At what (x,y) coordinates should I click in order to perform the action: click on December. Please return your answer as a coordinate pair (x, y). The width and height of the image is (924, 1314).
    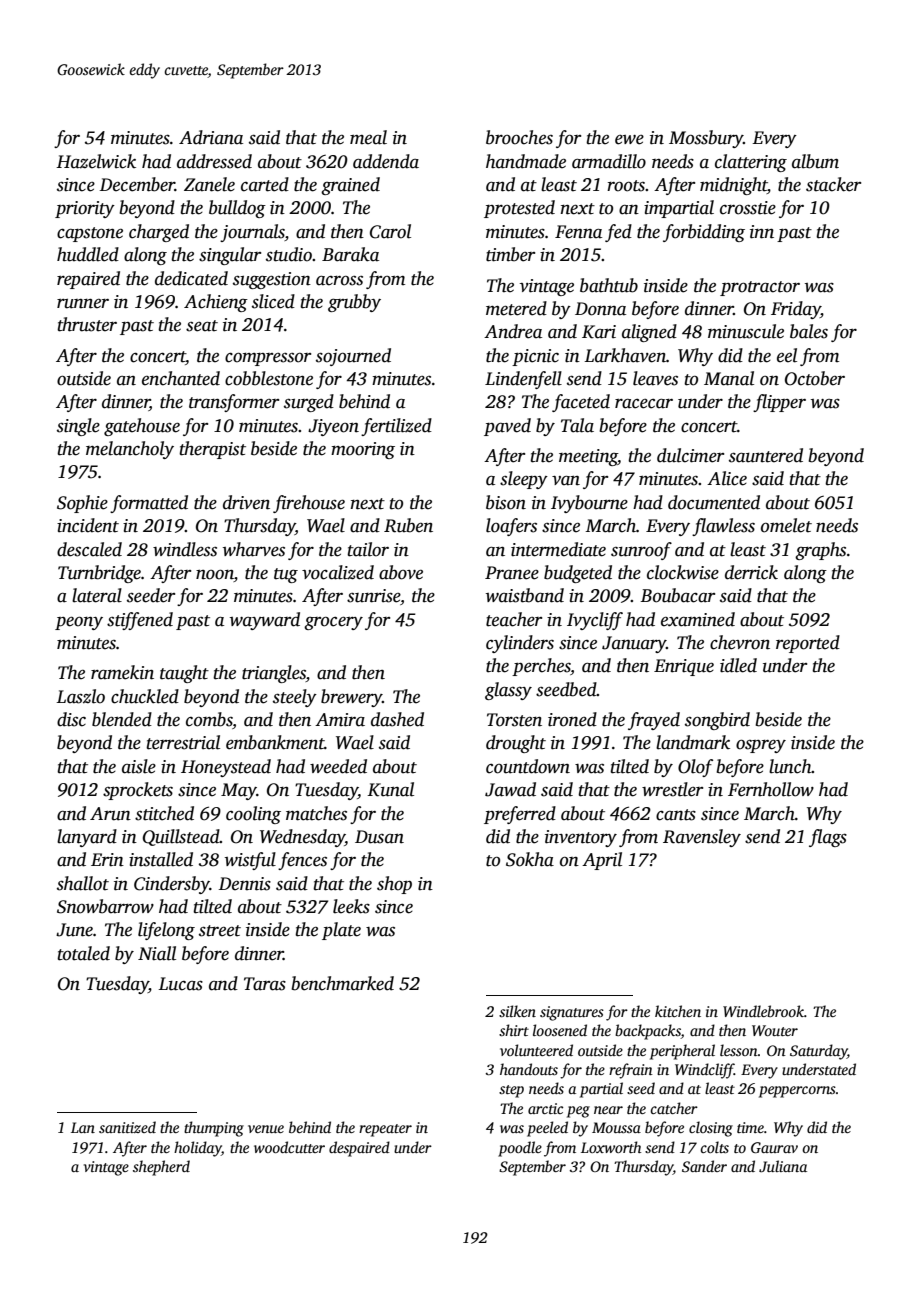
    Looking at the image, I should click on (137, 184).
